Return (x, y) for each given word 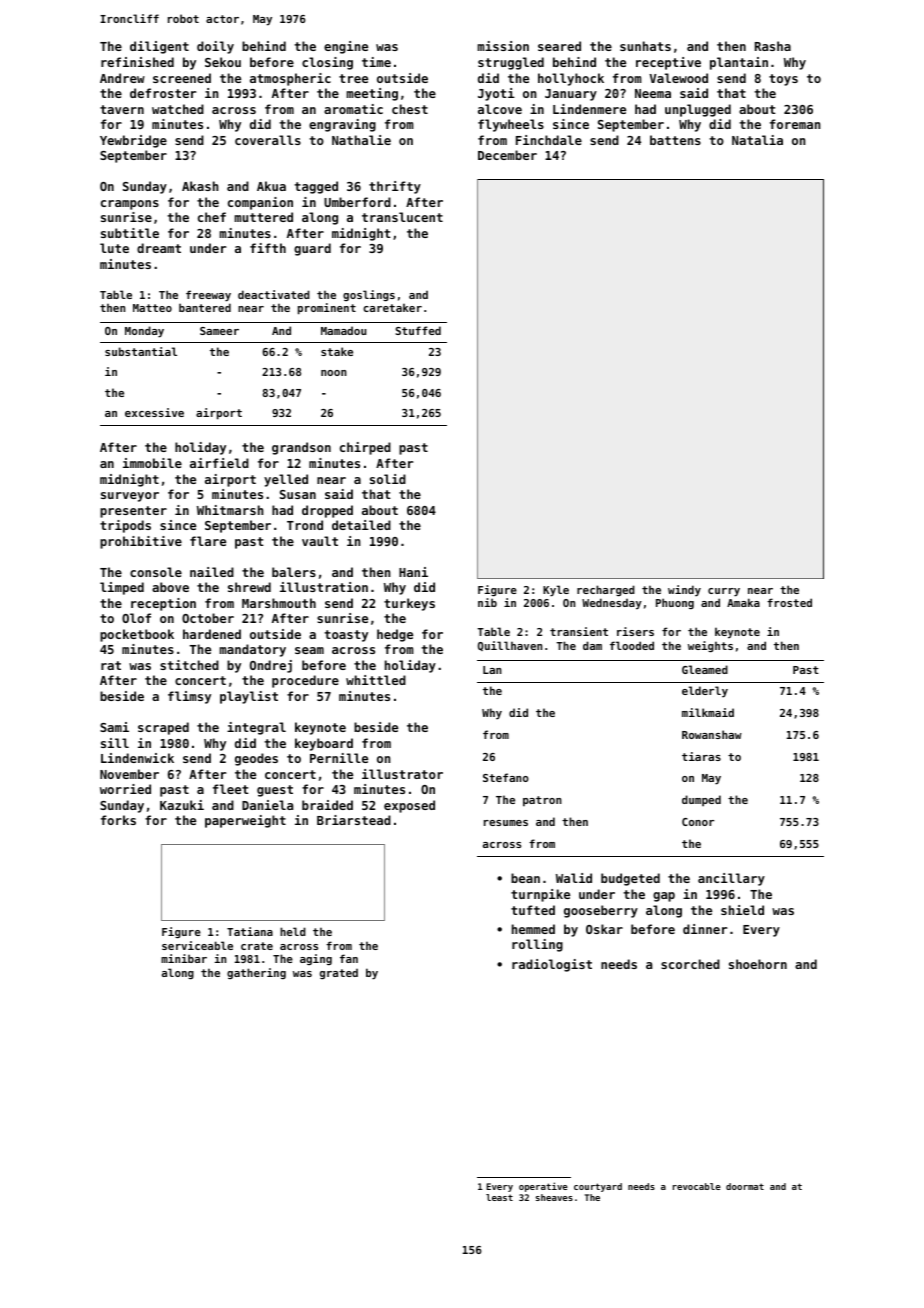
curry (724, 592)
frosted (789, 602)
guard (312, 249)
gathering (256, 973)
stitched (189, 665)
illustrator (402, 774)
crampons (130, 205)
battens (675, 140)
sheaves (554, 1197)
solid (388, 479)
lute (114, 248)
